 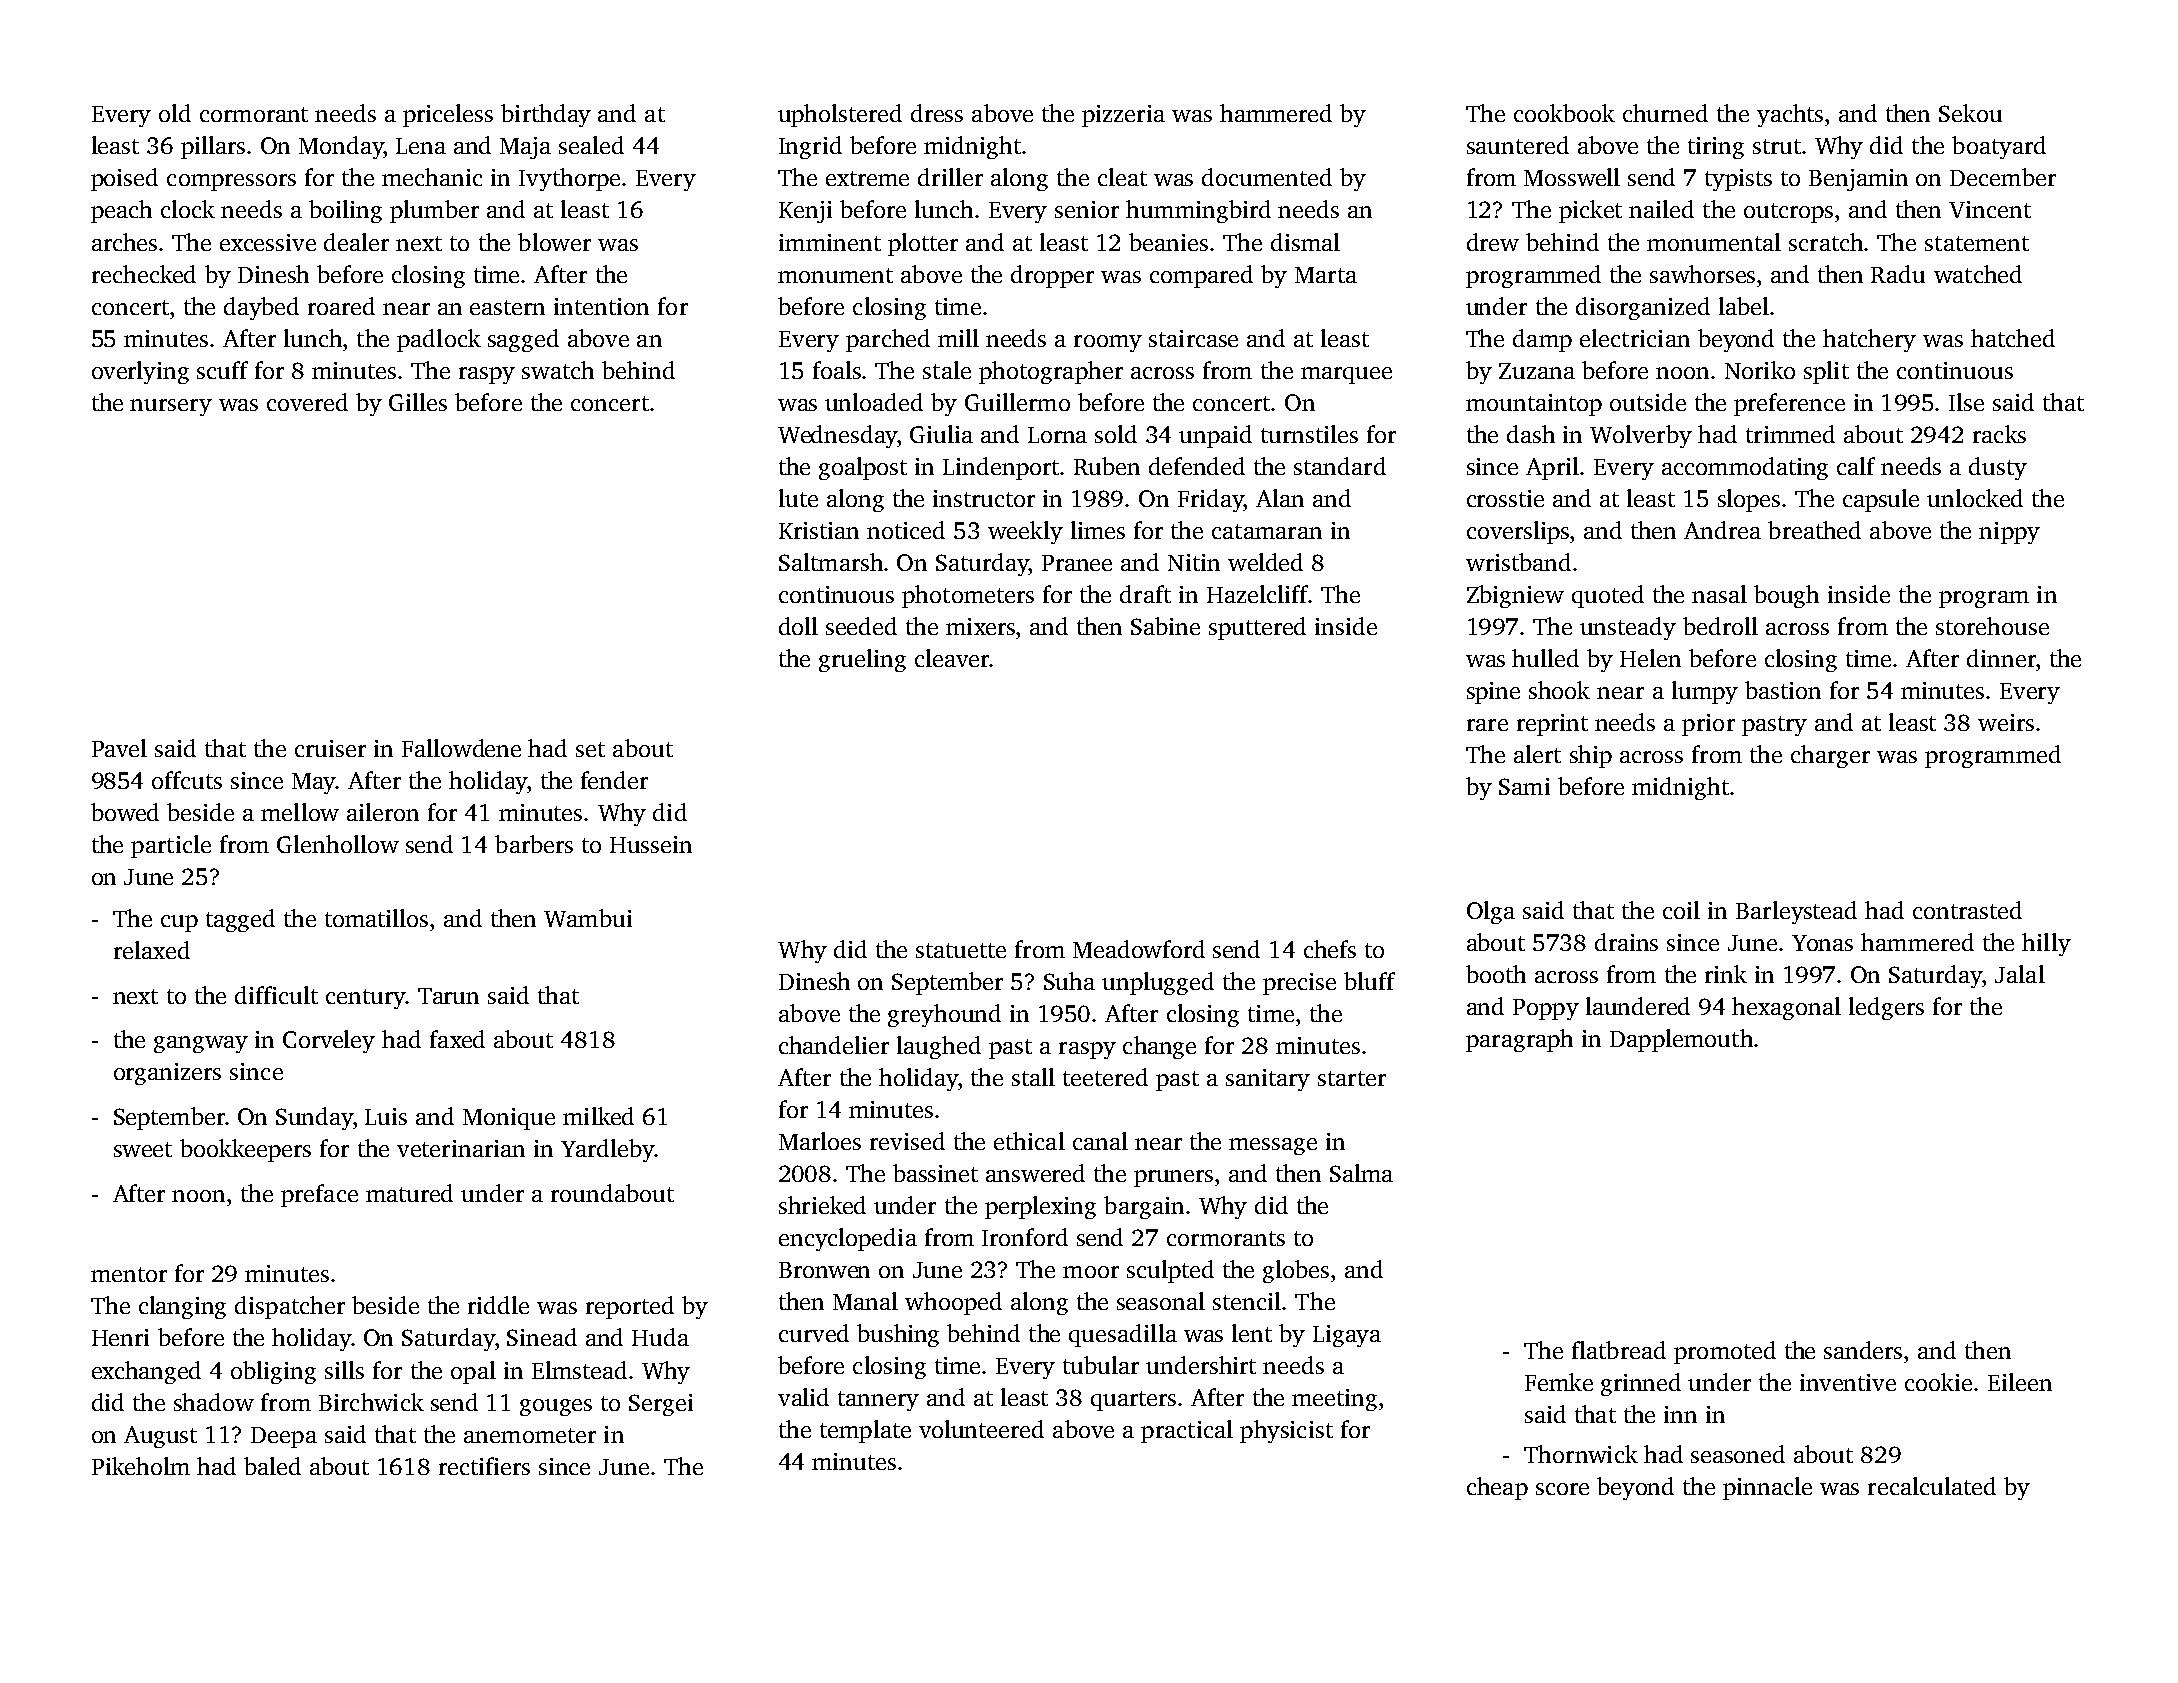 I want to click on priceless, so click(x=448, y=115).
